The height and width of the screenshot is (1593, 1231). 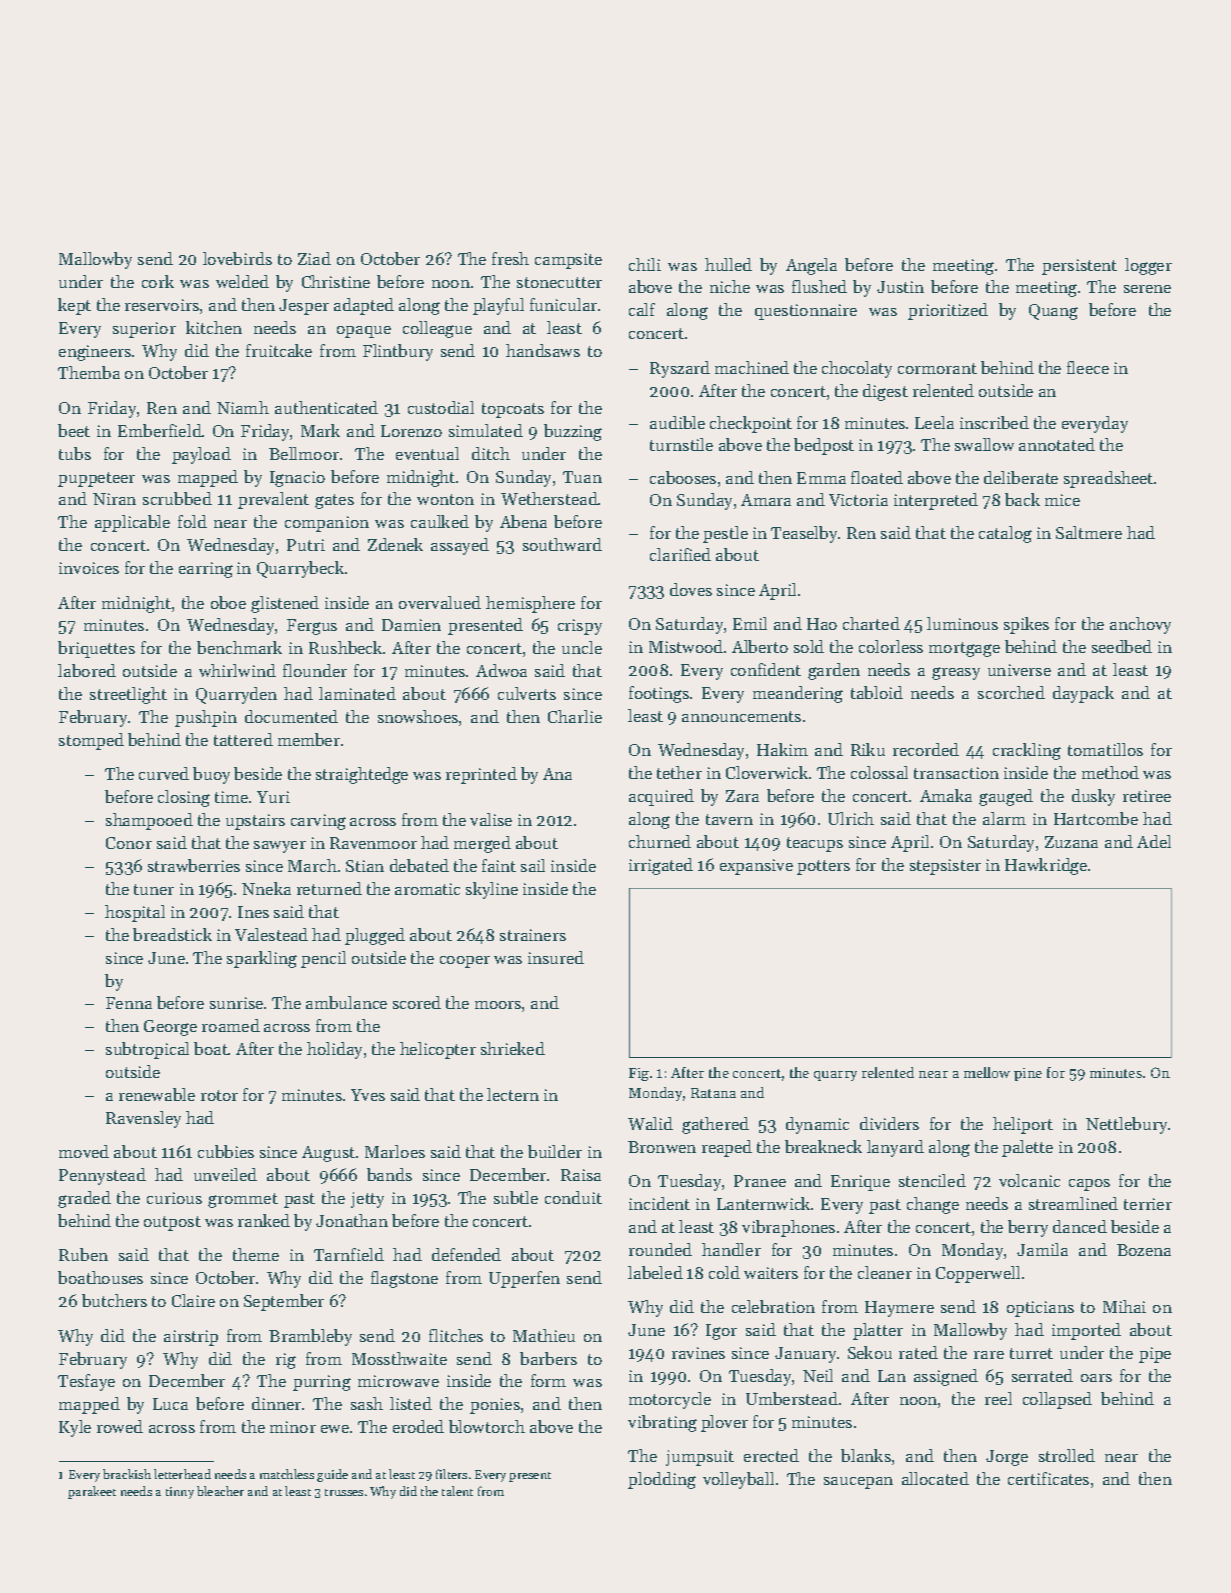 I want to click on berry, so click(x=1028, y=1228).
